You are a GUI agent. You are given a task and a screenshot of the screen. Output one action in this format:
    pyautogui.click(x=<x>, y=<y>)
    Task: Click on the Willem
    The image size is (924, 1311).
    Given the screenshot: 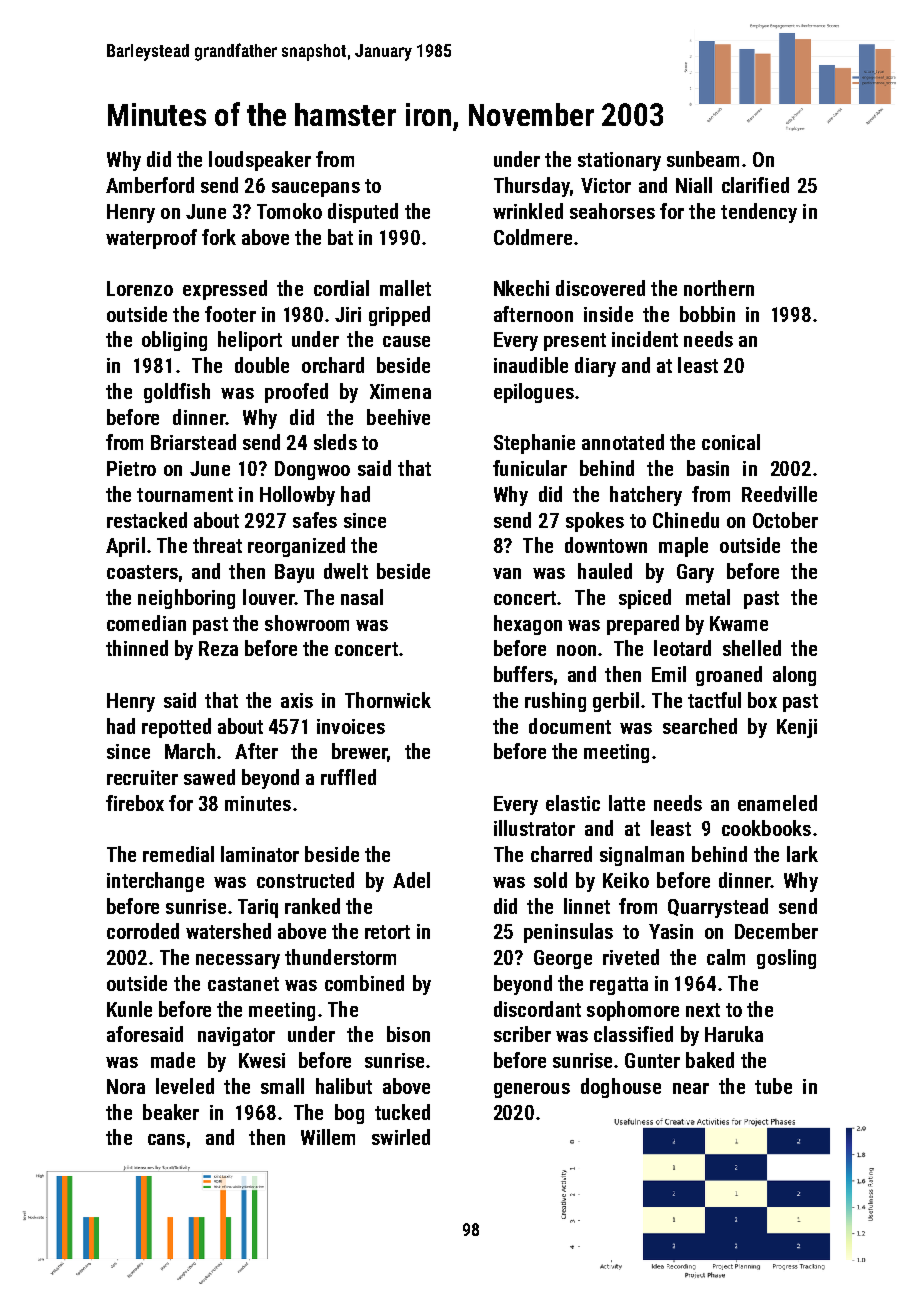 What is the action you would take?
    pyautogui.click(x=328, y=1137)
